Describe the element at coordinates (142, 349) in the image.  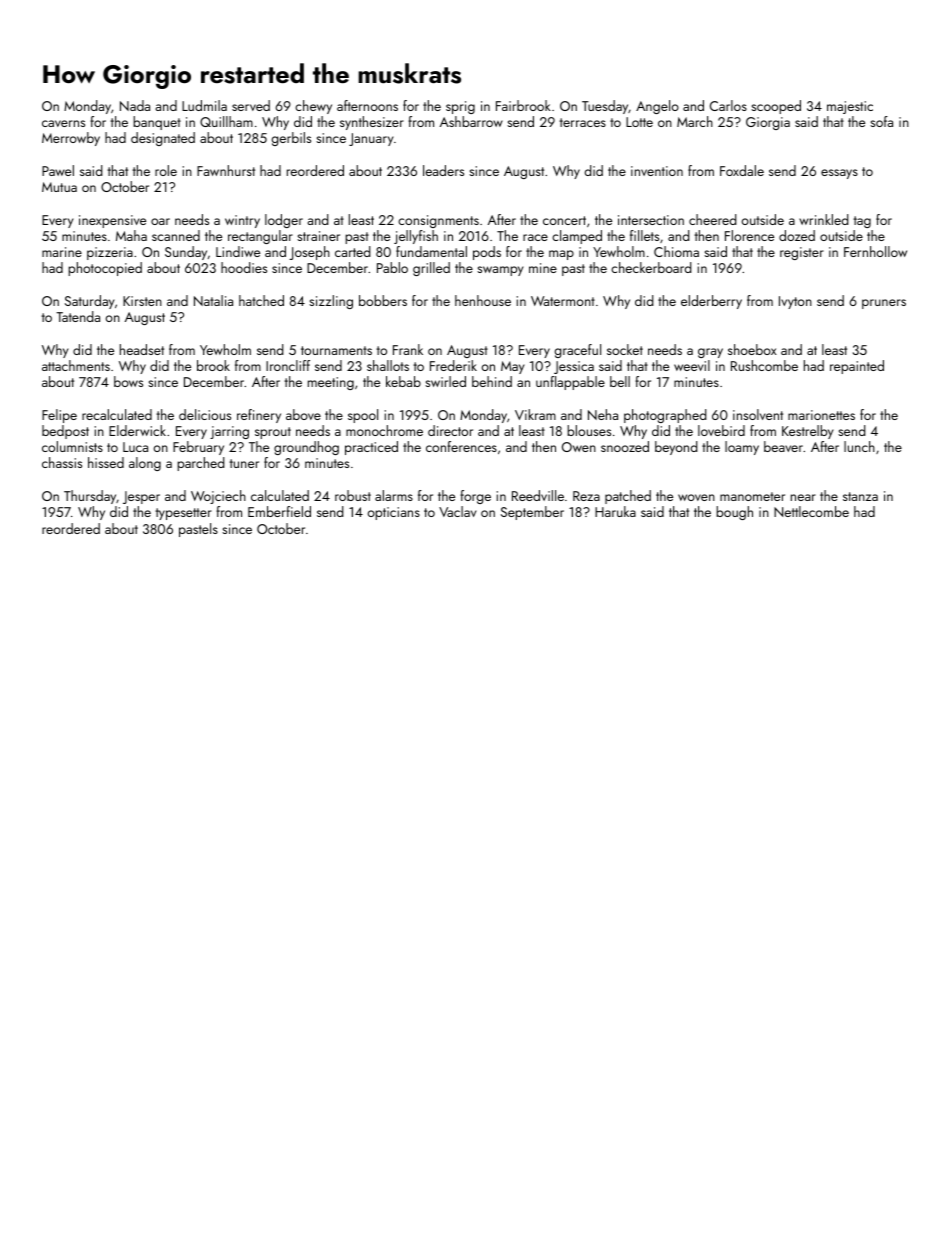
I see `headset` at that location.
